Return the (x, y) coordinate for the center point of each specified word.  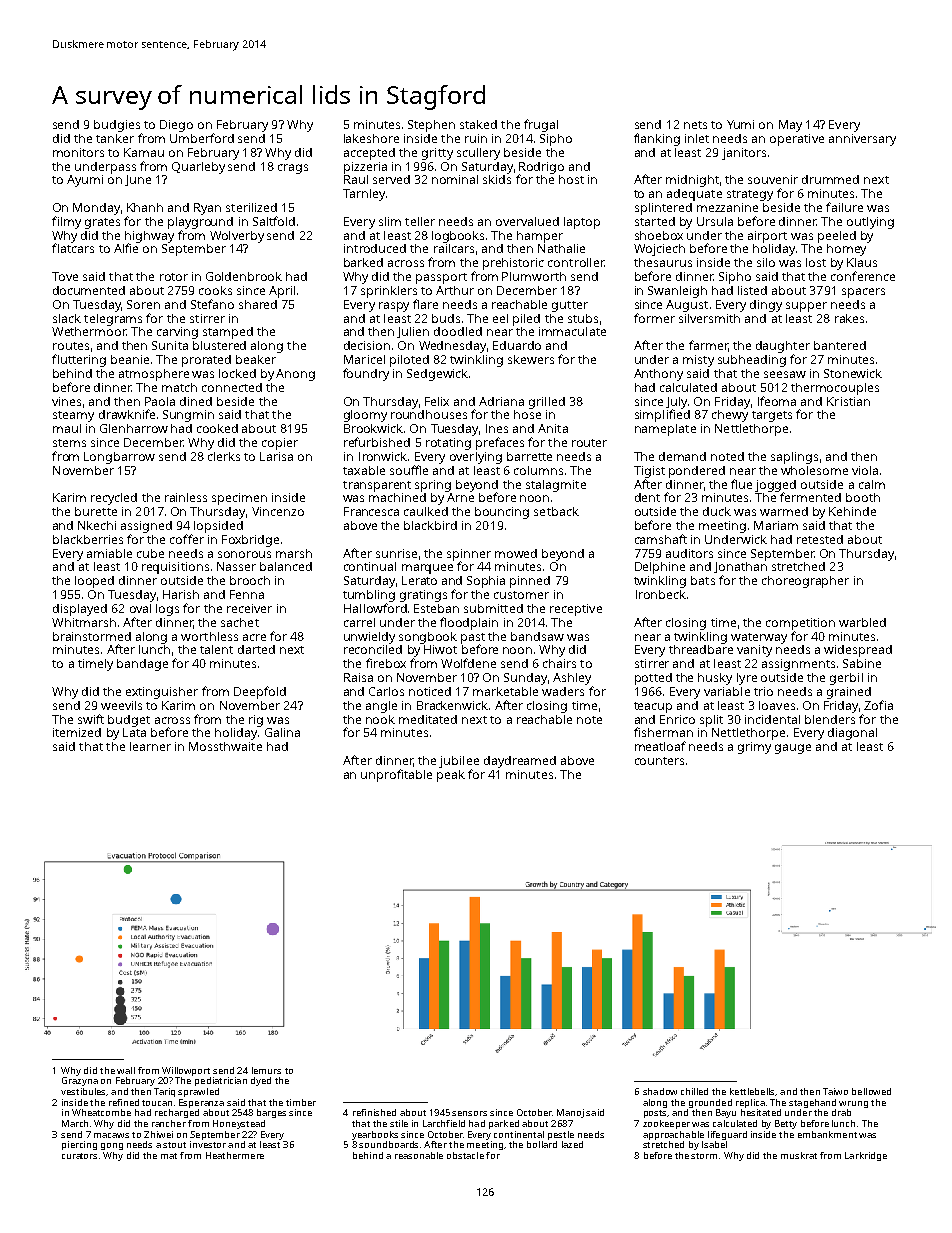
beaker (256, 359)
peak (451, 776)
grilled (547, 403)
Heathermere (235, 1155)
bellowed (871, 1091)
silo (766, 262)
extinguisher (162, 693)
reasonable (419, 1155)
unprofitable (396, 775)
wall (126, 1070)
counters (659, 761)
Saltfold (274, 221)
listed (752, 290)
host (571, 179)
